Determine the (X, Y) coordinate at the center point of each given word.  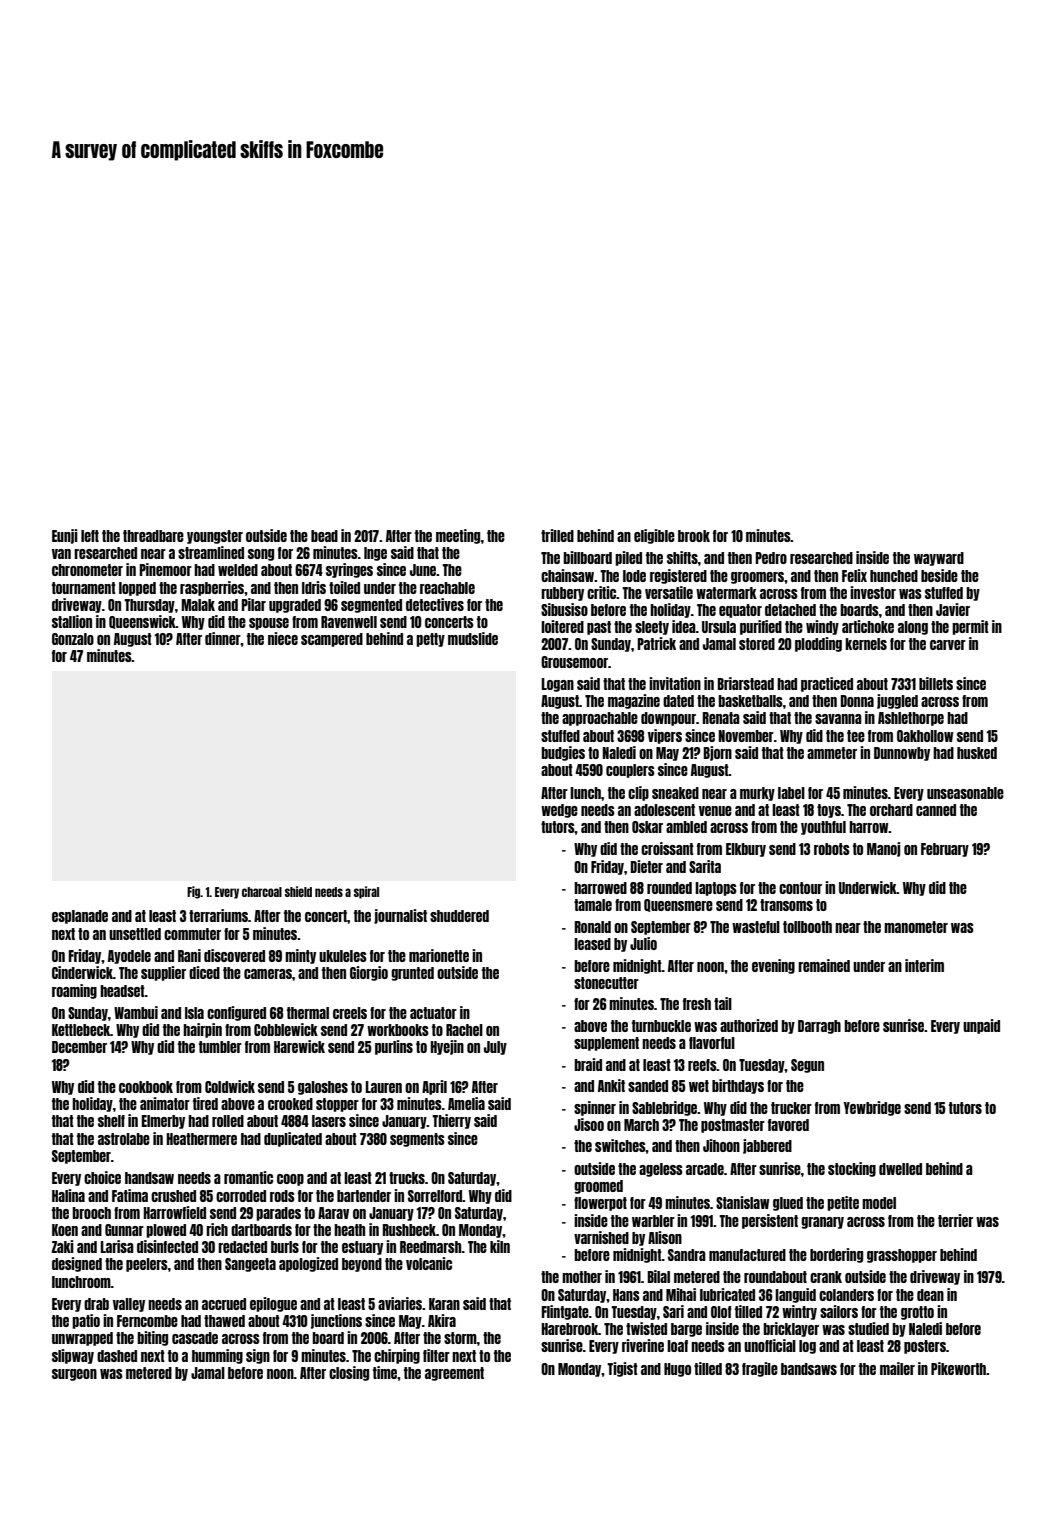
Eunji (65, 536)
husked (977, 753)
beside (939, 575)
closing (349, 1373)
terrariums (218, 915)
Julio (643, 943)
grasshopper (902, 1256)
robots (832, 849)
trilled (557, 535)
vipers (665, 736)
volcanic (429, 1263)
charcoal (262, 892)
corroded (241, 1196)
